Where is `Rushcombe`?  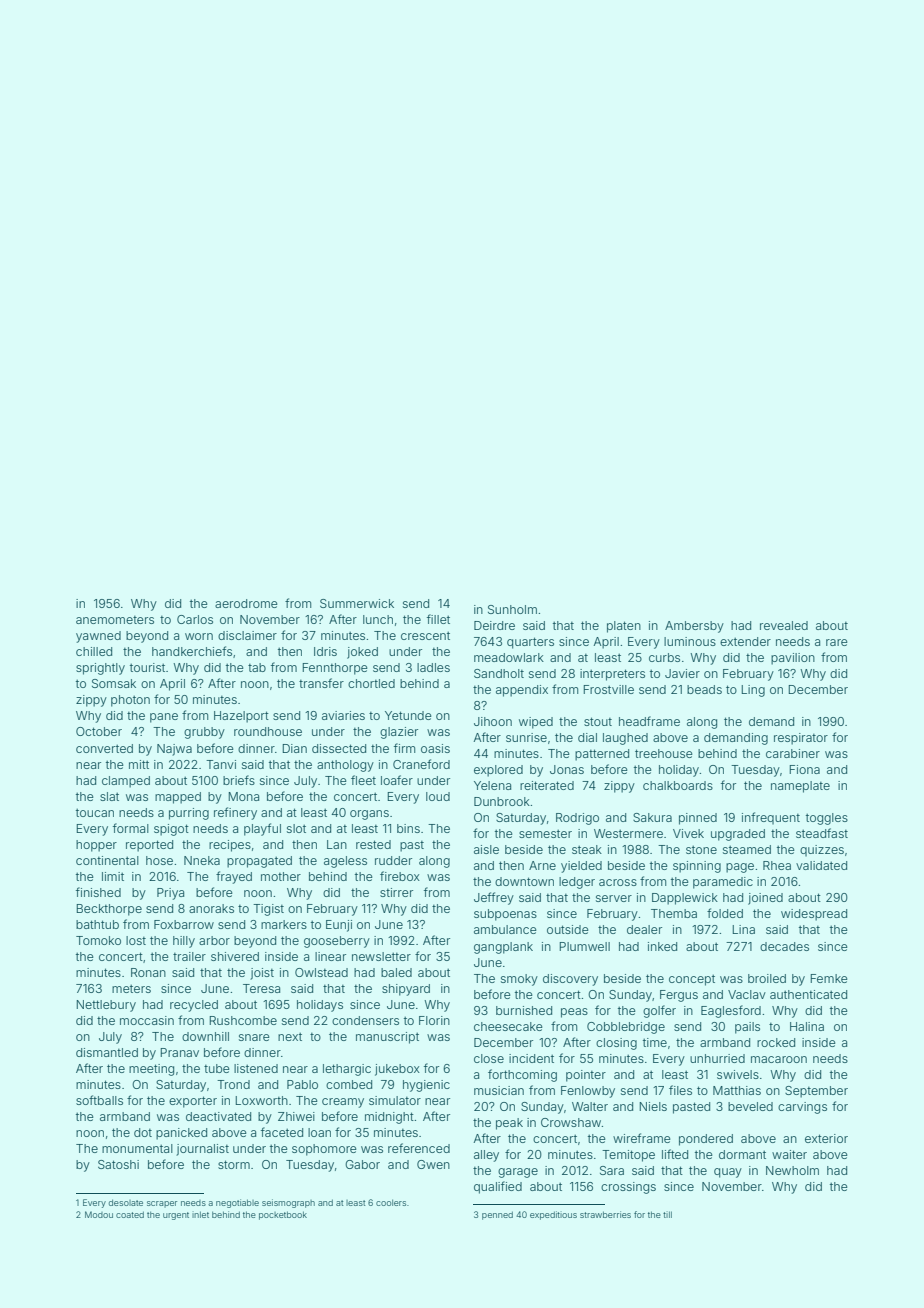 Rushcombe is located at coordinates (243, 1020).
